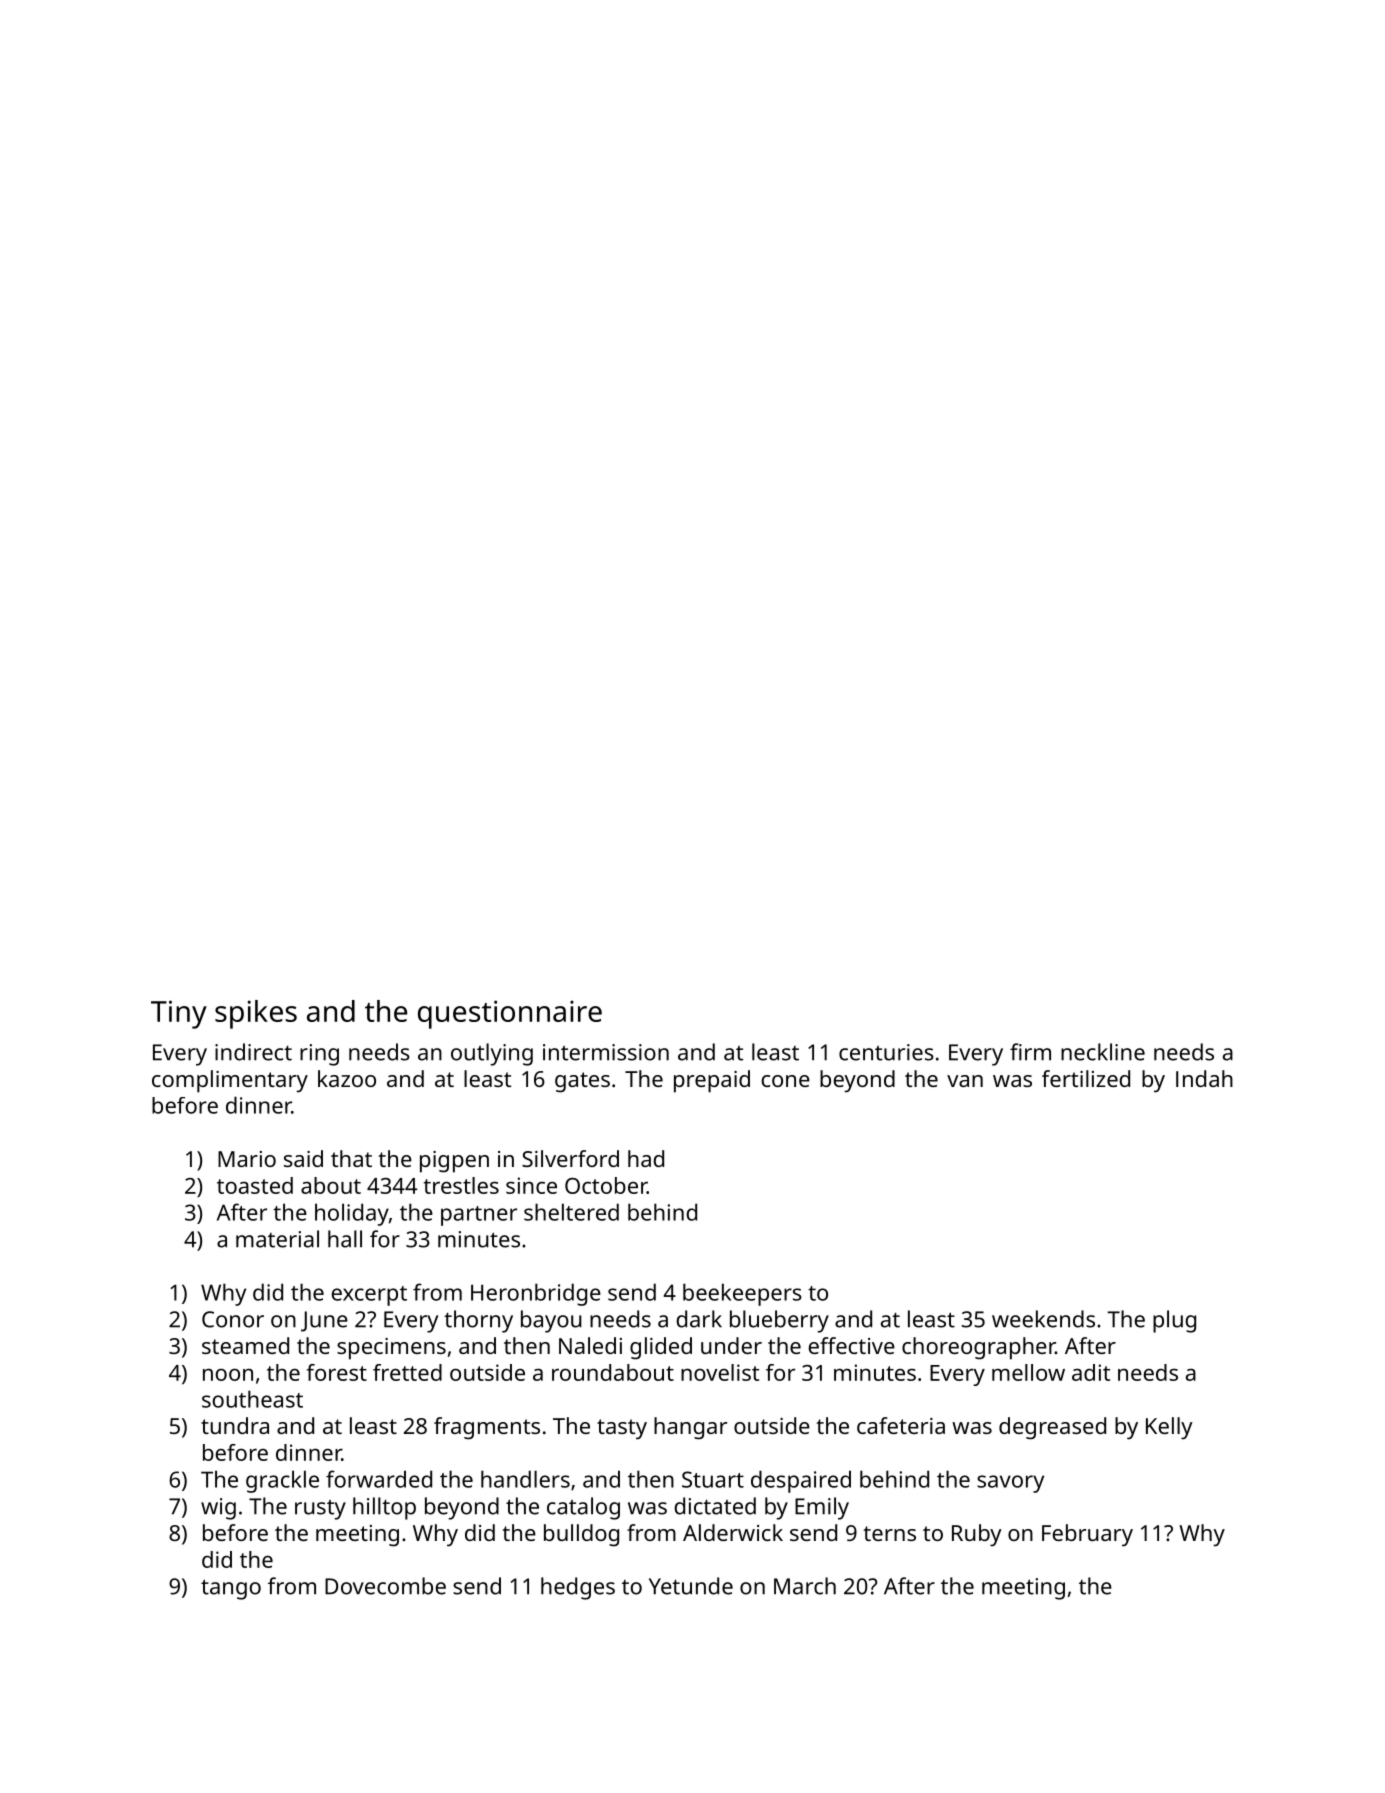  What do you see at coordinates (1103, 1052) in the screenshot?
I see `neckline` at bounding box center [1103, 1052].
